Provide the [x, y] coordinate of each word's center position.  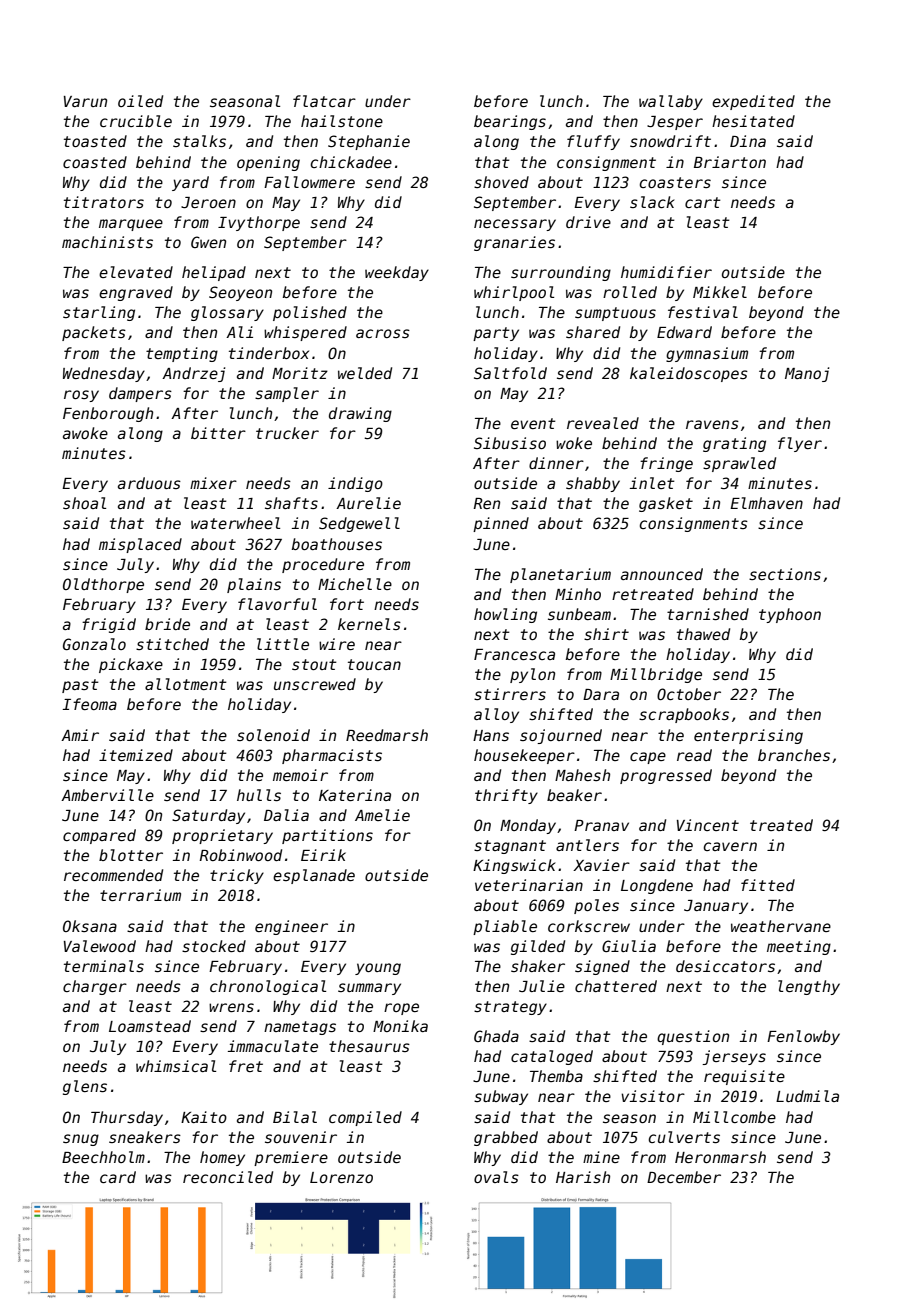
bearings [510, 122]
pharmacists [332, 756]
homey [222, 1158]
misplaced [140, 545]
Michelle [355, 584]
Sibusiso [510, 443]
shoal [84, 503]
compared [99, 836]
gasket [666, 504]
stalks [199, 141]
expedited [753, 102]
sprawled [739, 464]
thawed [703, 634]
